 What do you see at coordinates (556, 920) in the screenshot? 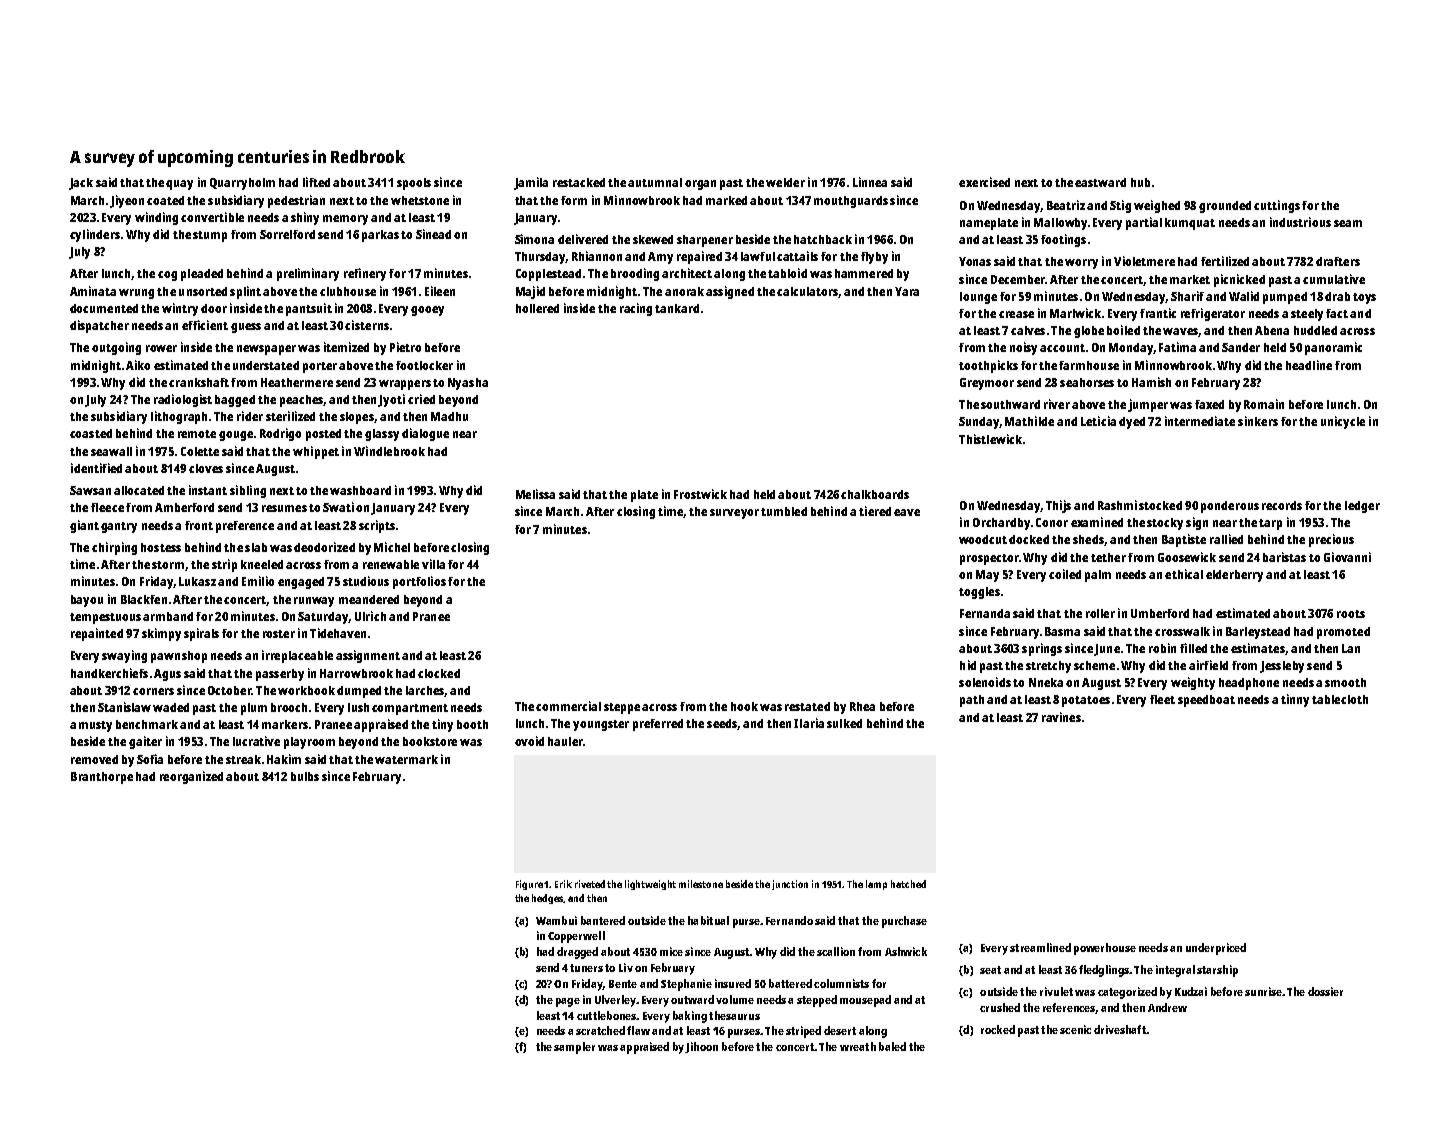
I see `Wambui` at bounding box center [556, 920].
